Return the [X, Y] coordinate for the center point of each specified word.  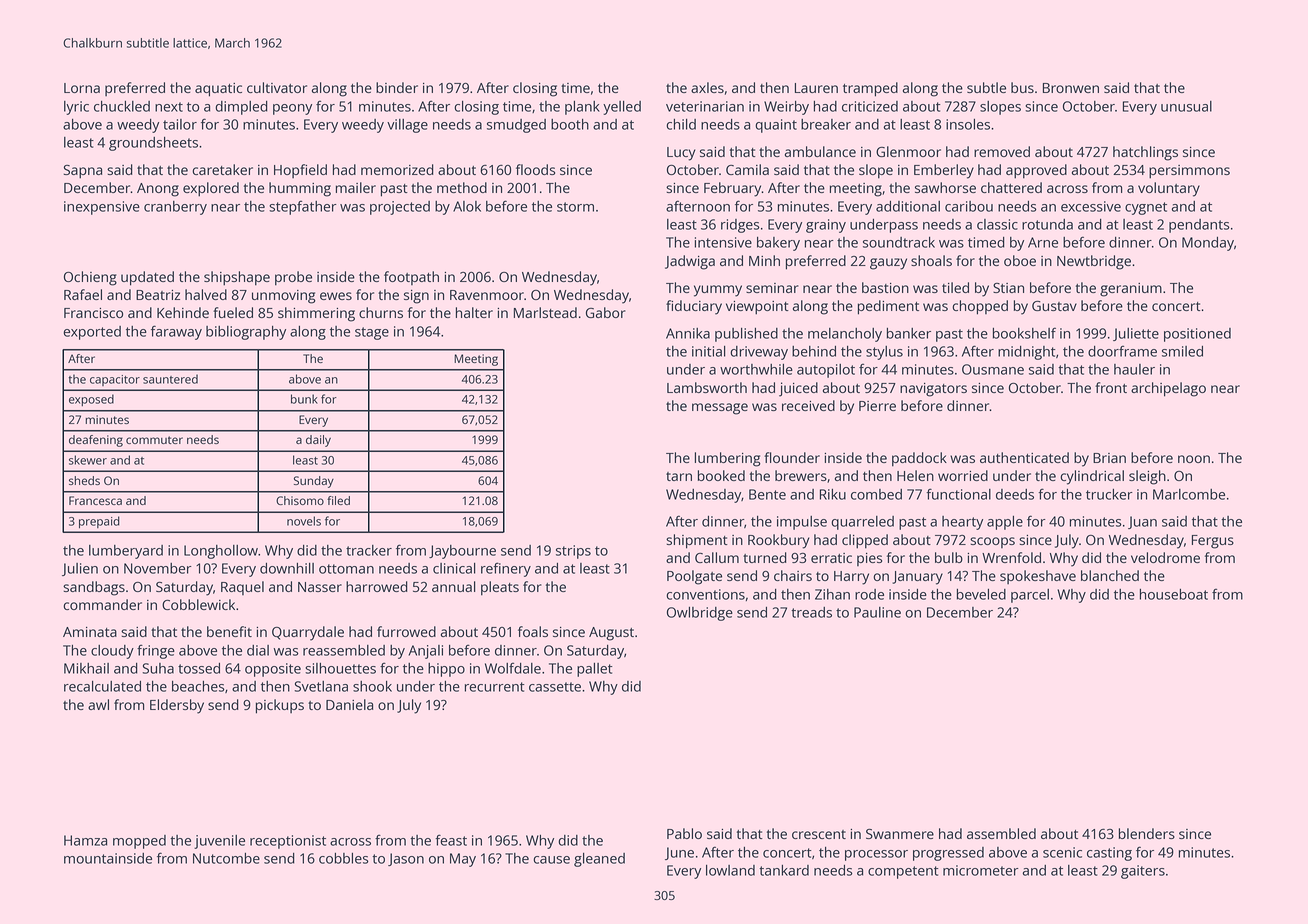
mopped [139, 842]
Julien [80, 569]
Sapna [83, 172]
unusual [1186, 106]
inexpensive [102, 208]
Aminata [90, 632]
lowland [730, 870]
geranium [1131, 290]
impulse [802, 523]
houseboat [1174, 594]
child [681, 124]
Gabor [606, 312]
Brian [1109, 458]
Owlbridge [700, 614]
